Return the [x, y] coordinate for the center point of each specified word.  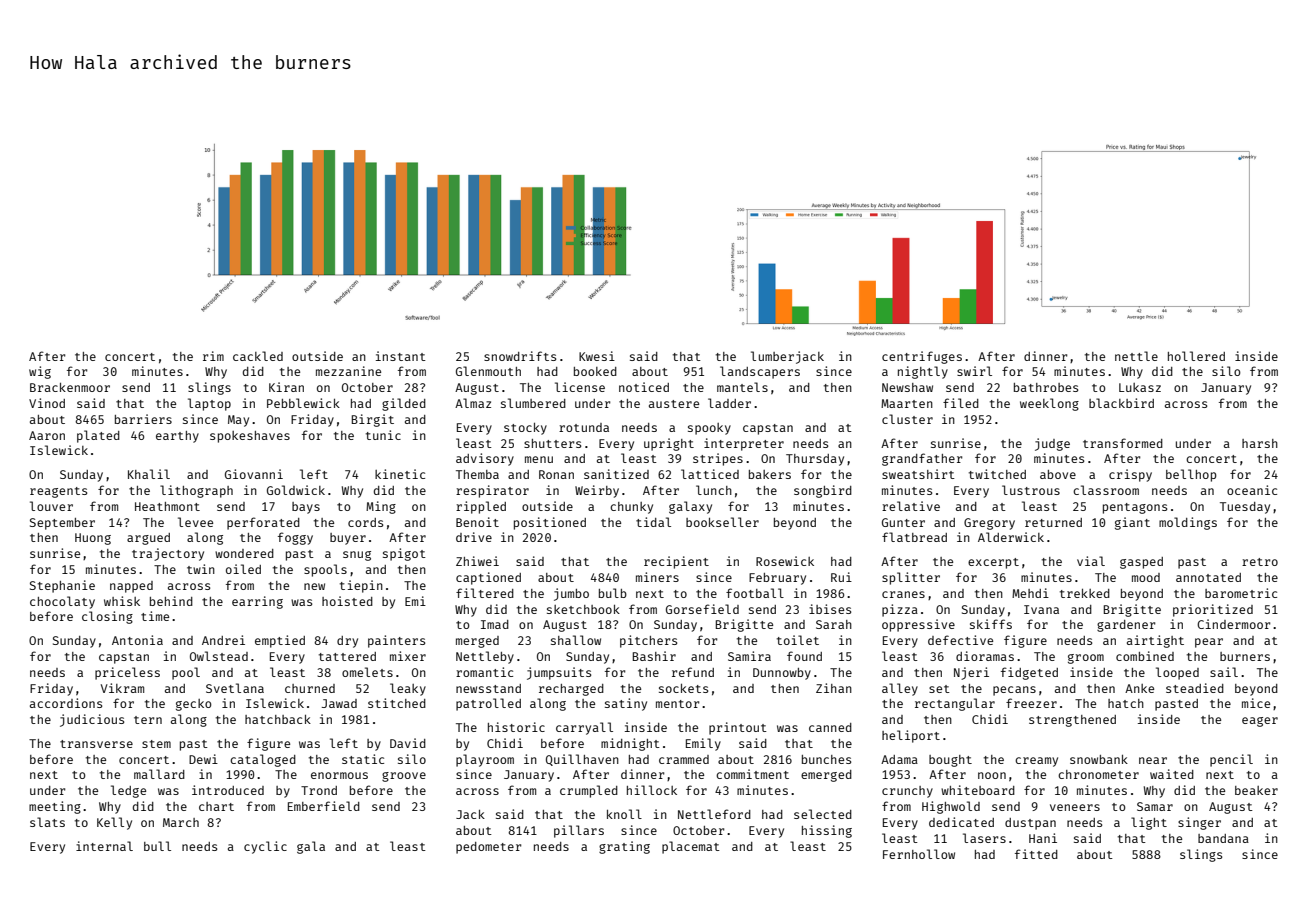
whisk [122, 601]
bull [157, 846]
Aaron [47, 435]
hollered [1196, 356]
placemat [691, 847]
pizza [900, 610]
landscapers [760, 372]
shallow [576, 640]
